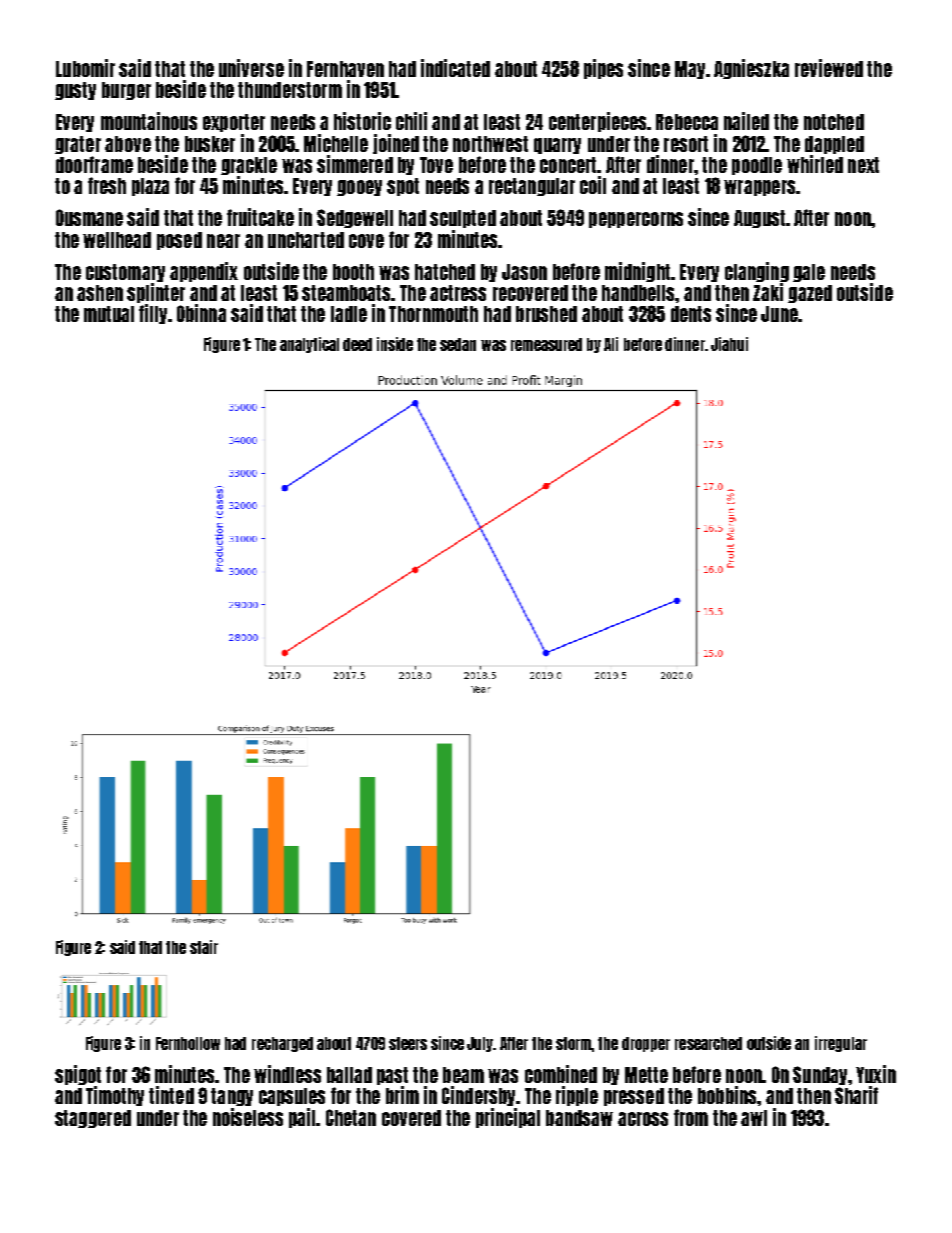 Image resolution: width=952 pixels, height=1233 pixels. I want to click on mutual, so click(109, 314).
